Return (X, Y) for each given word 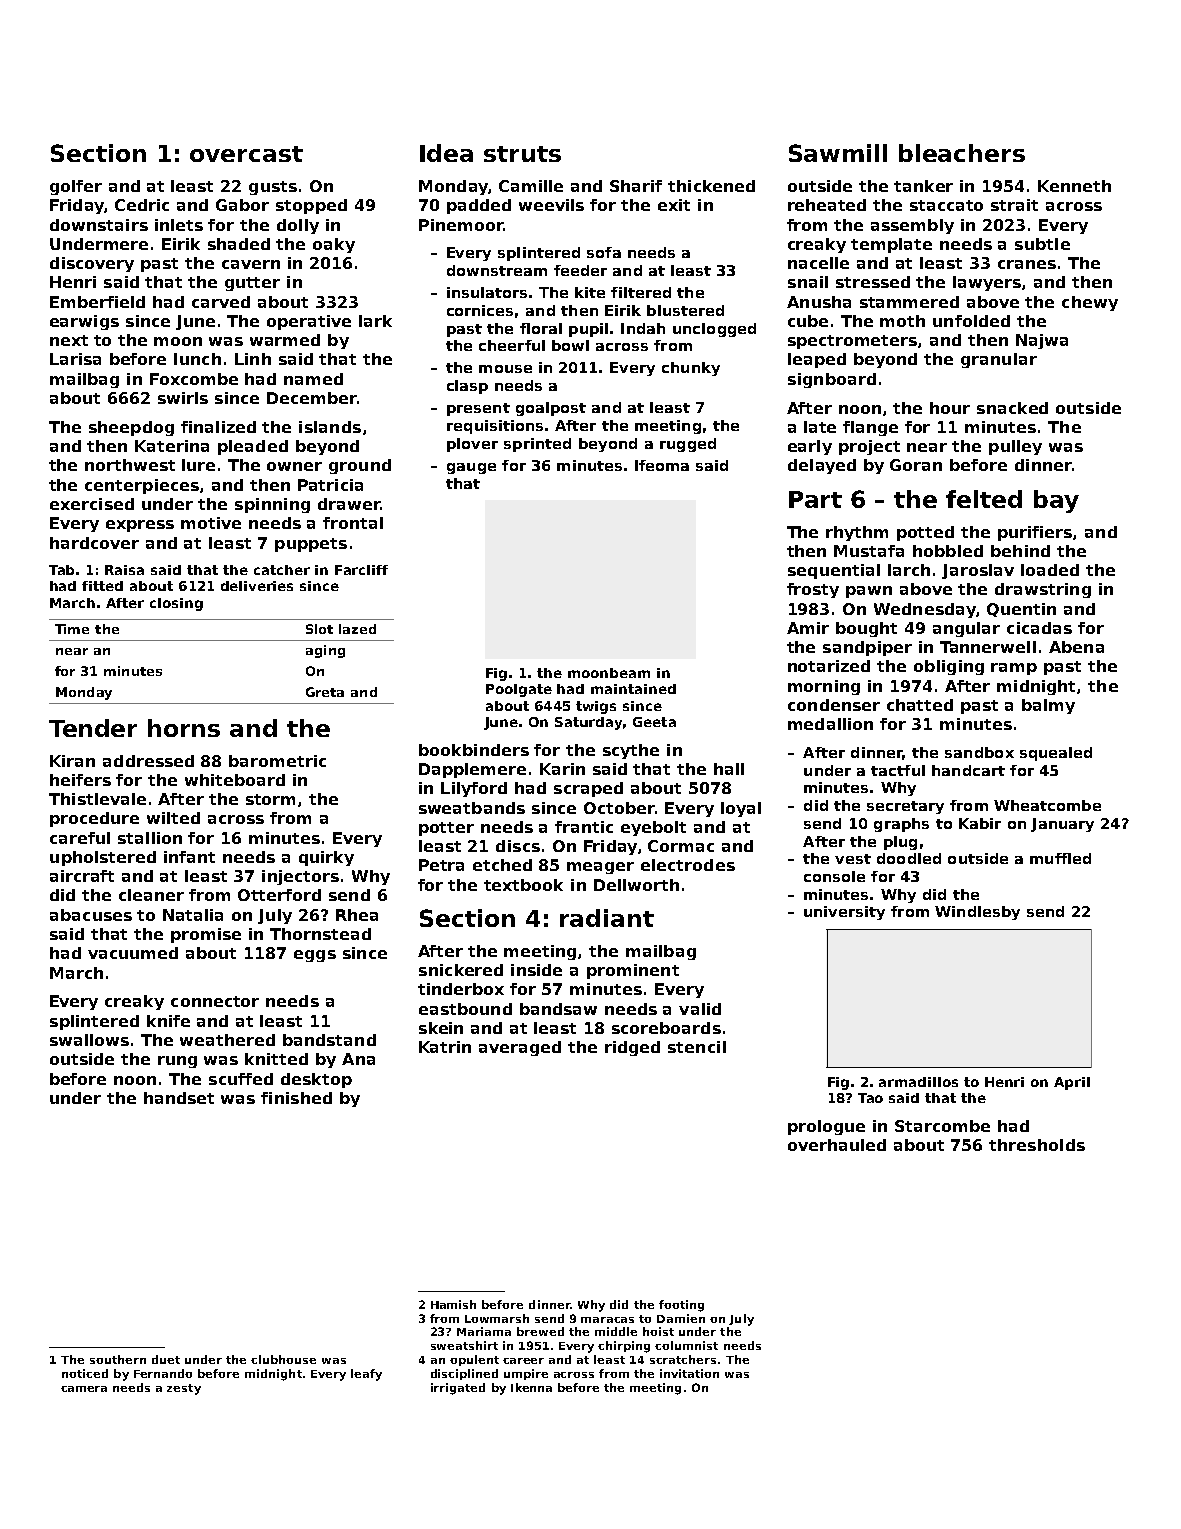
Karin (562, 769)
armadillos (918, 1082)
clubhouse (283, 1359)
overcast (246, 154)
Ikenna (531, 1387)
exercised (92, 504)
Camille (531, 186)
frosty (813, 590)
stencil (697, 1047)
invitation (689, 1373)
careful (80, 838)
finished (296, 1098)
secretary (905, 807)
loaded (1050, 570)
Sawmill (838, 153)
